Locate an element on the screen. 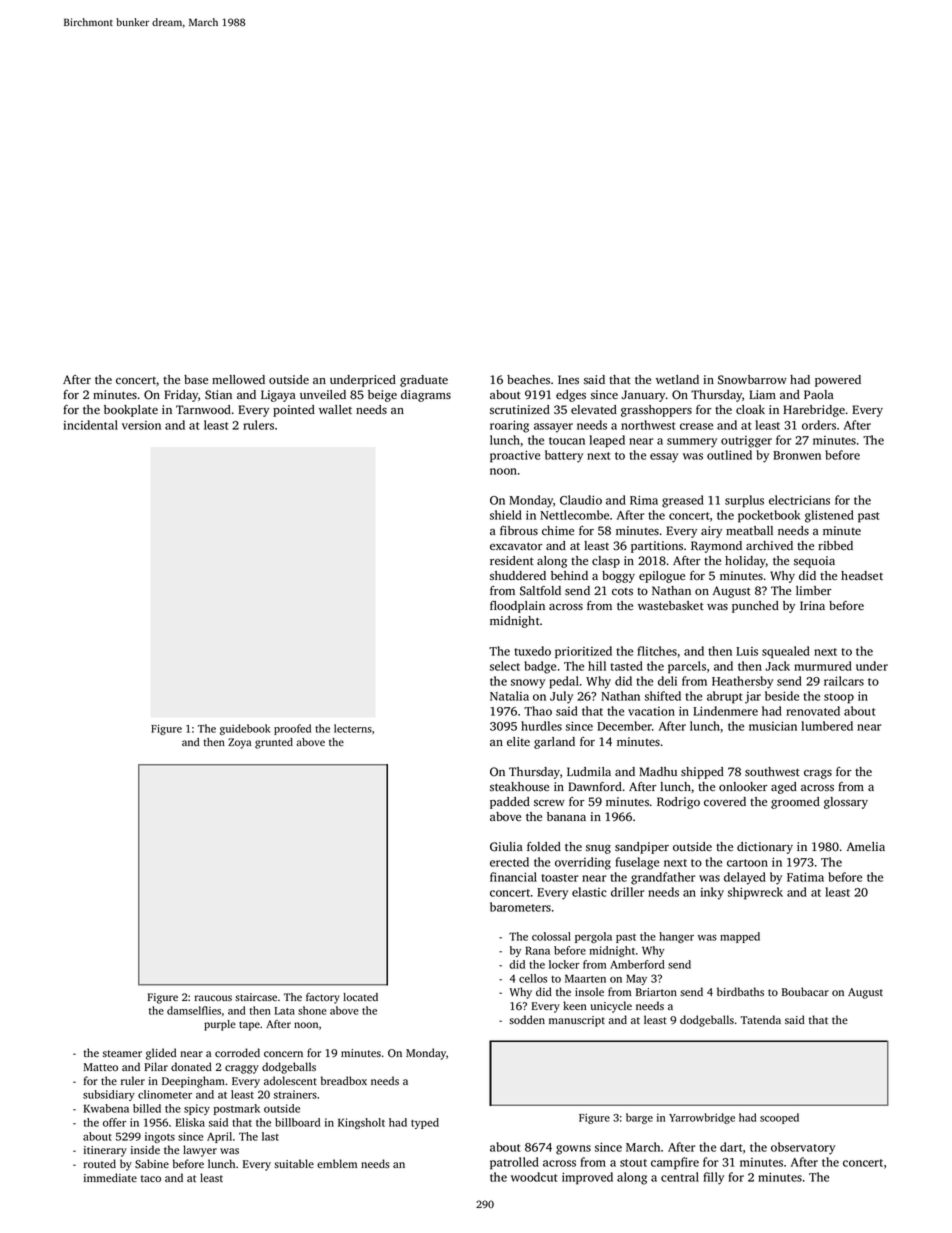  bookplate is located at coordinates (131, 411).
